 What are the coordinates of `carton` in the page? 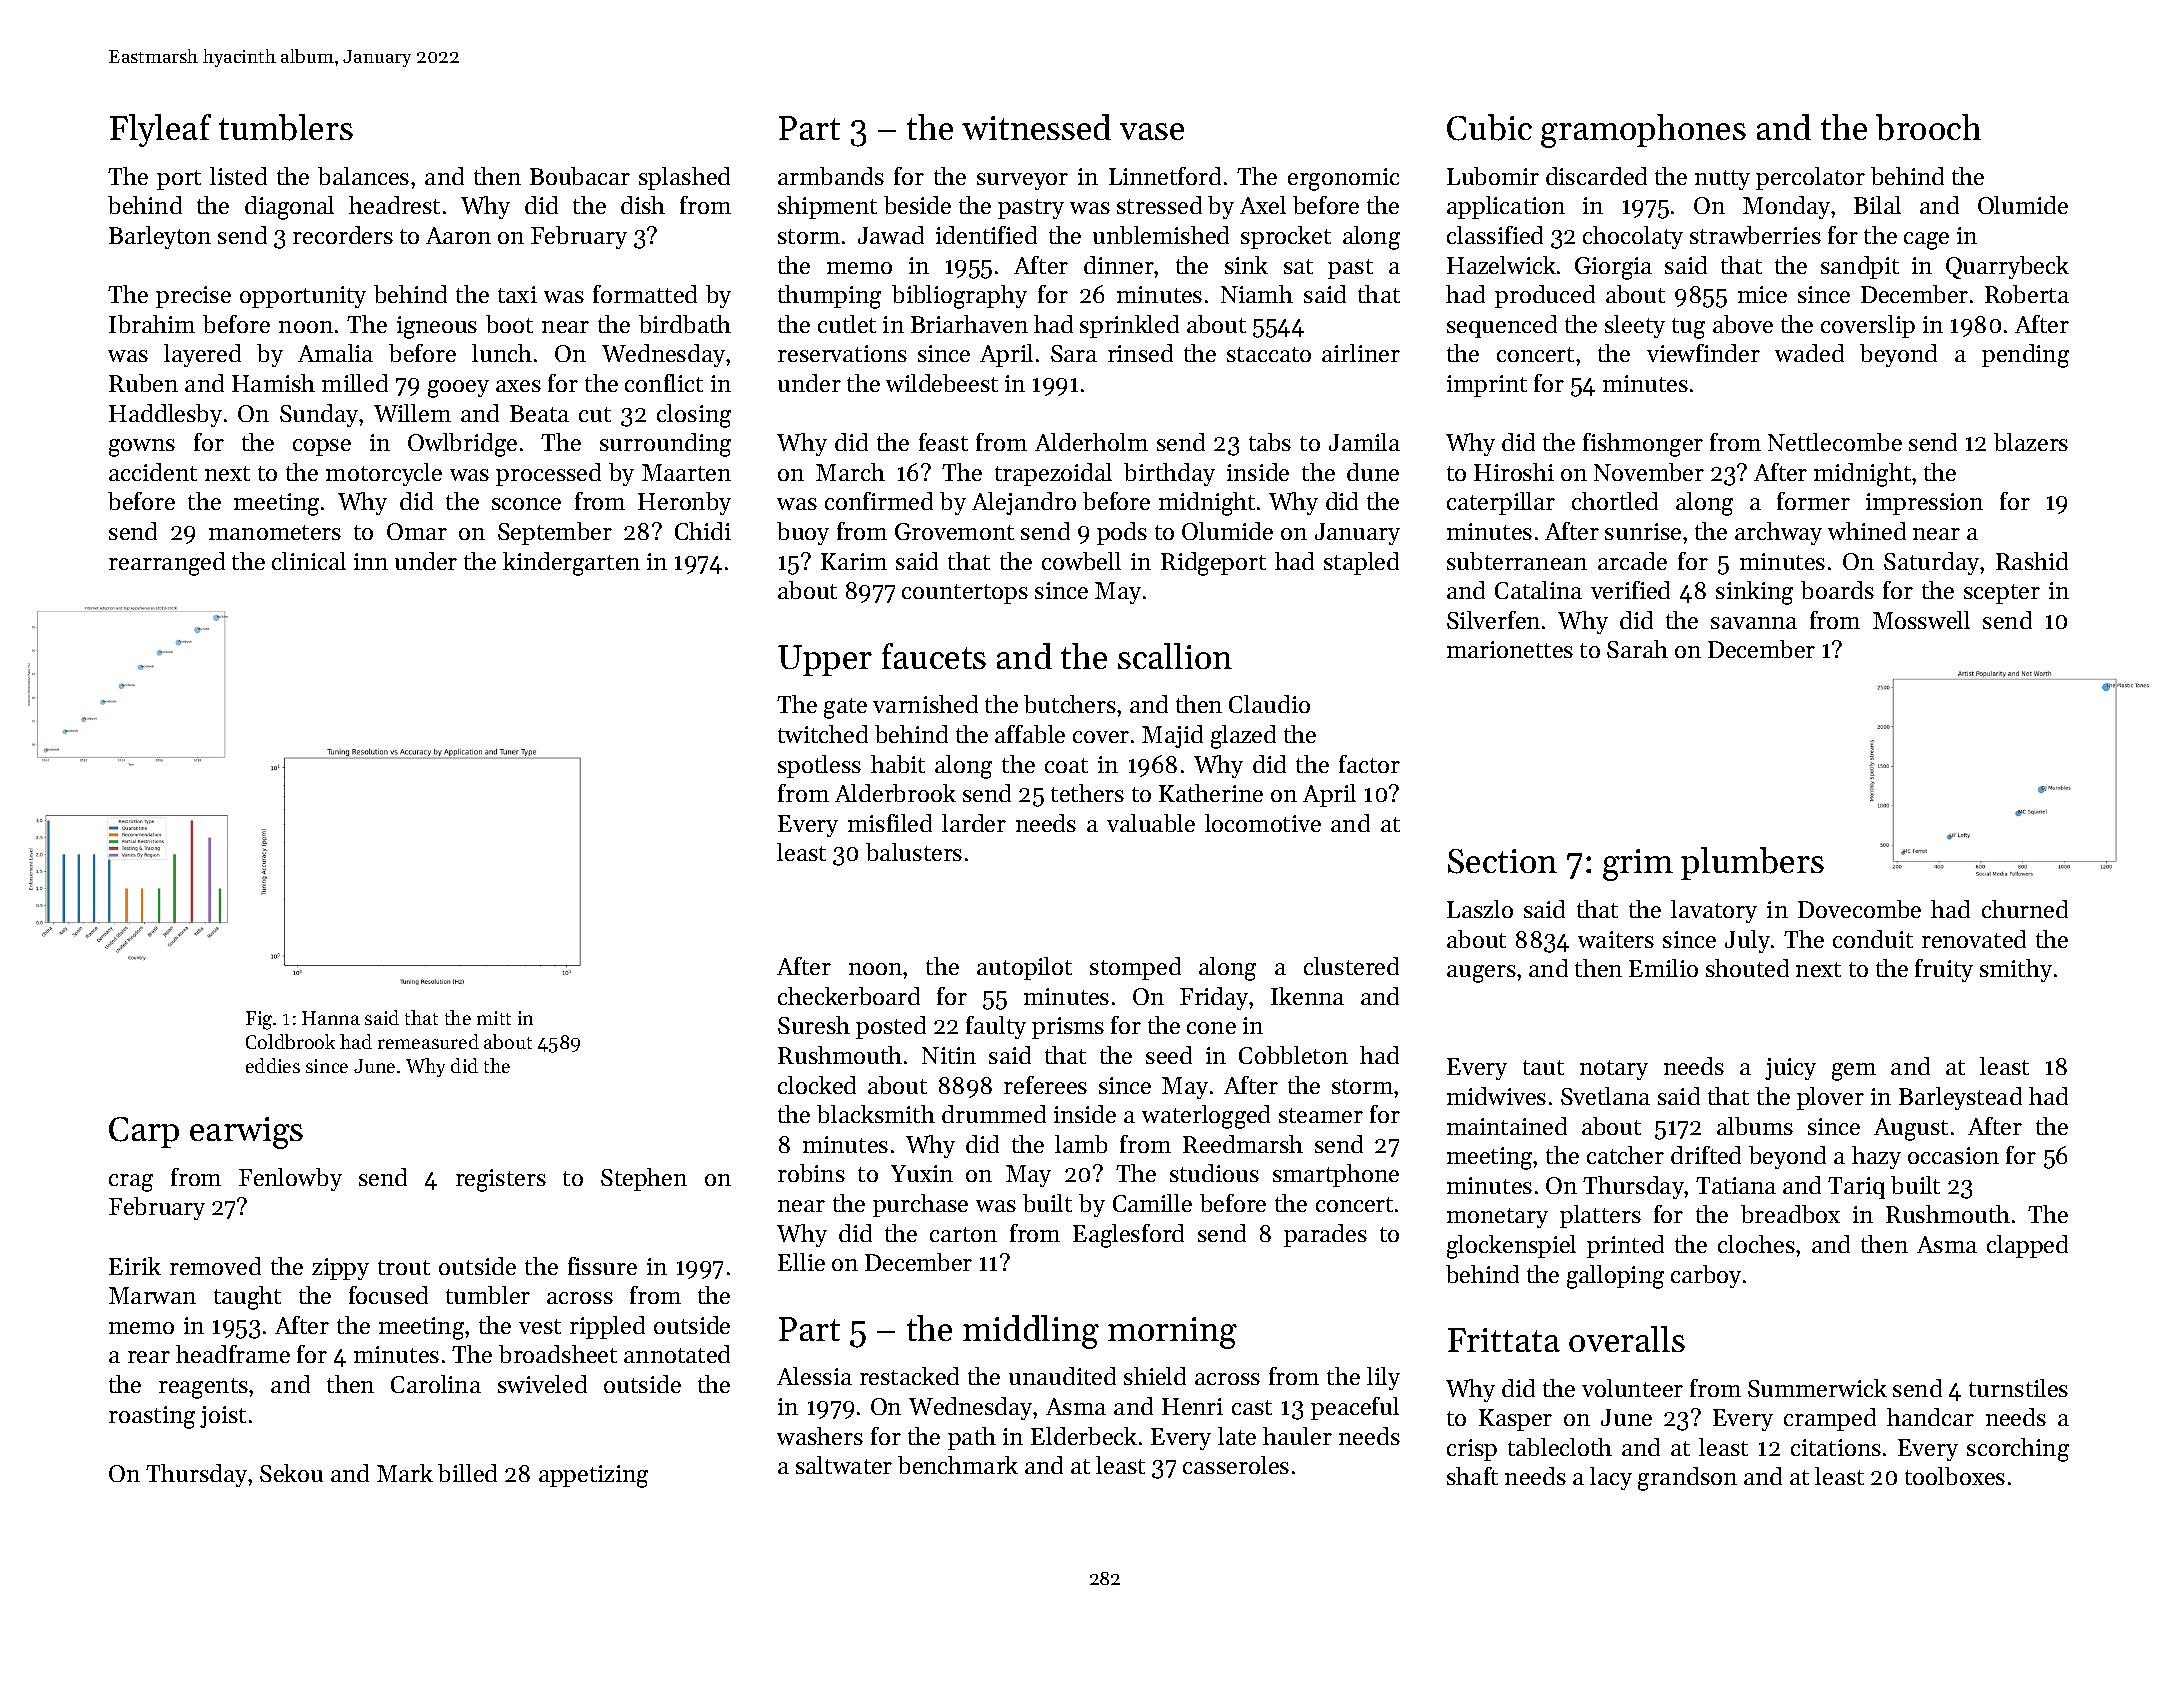 It's located at (963, 1234).
